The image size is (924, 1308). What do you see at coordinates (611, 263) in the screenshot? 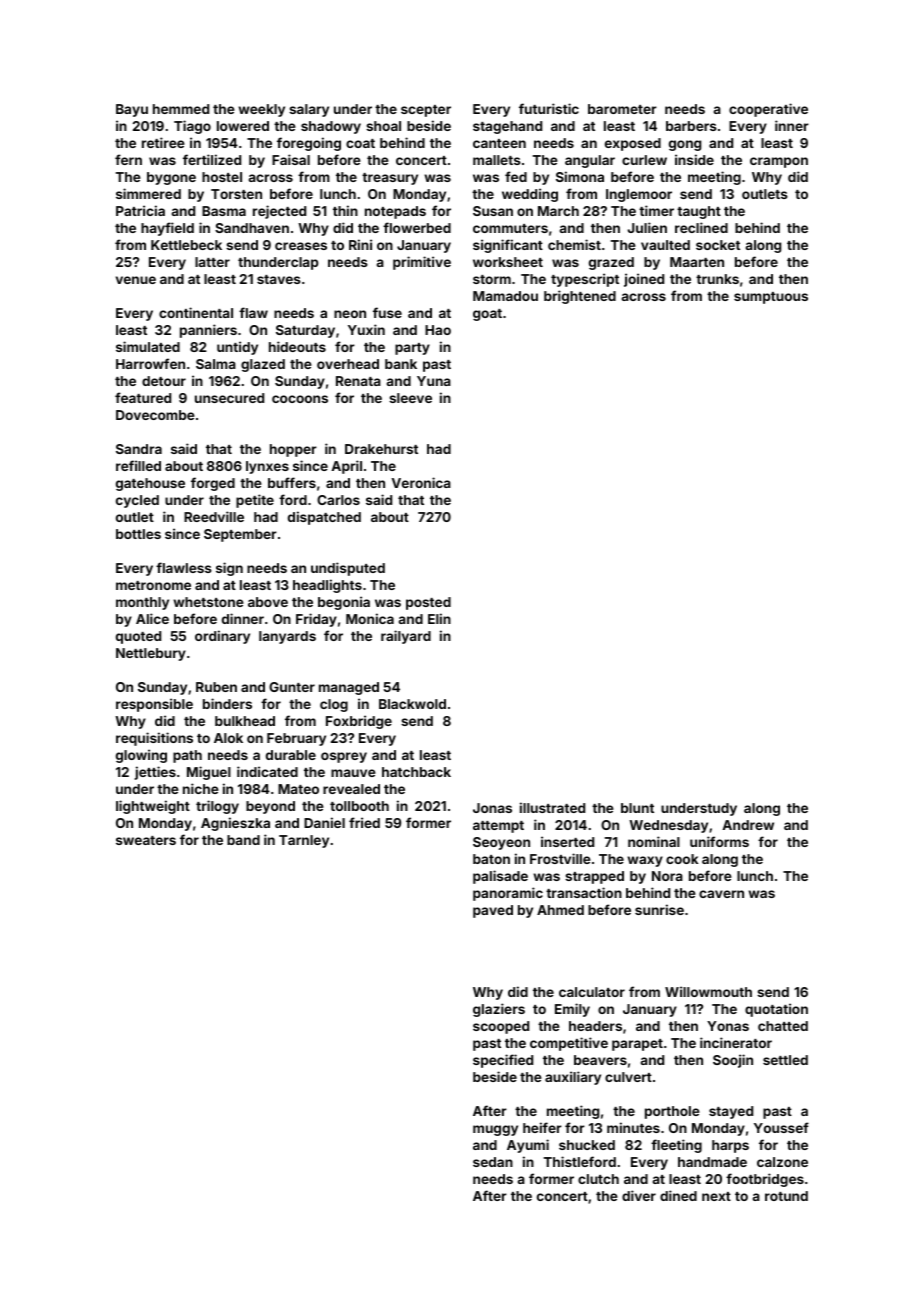
I see `grazed` at bounding box center [611, 263].
